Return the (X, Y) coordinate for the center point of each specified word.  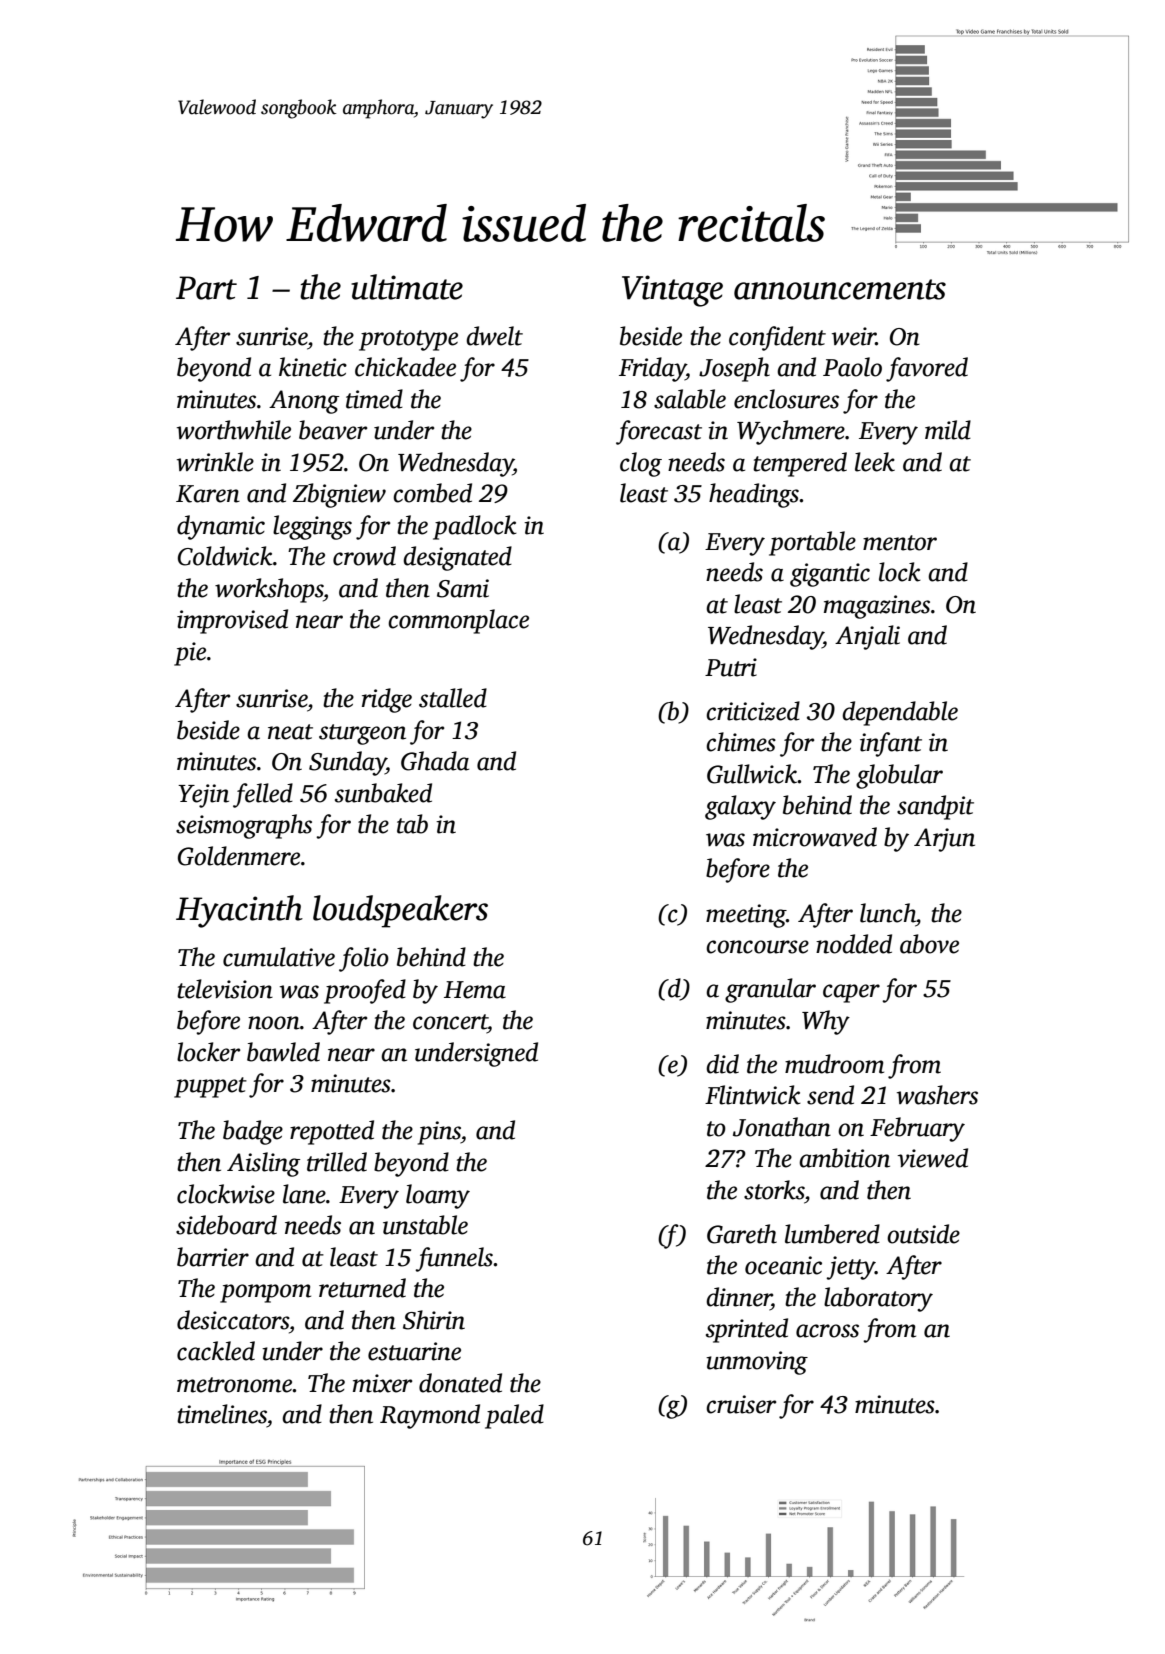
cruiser (741, 1404)
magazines (877, 607)
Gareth (742, 1234)
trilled (337, 1162)
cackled (216, 1351)
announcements (840, 289)
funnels (454, 1259)
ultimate (407, 287)
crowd (364, 556)
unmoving (757, 1363)
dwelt (494, 336)
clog (641, 464)
